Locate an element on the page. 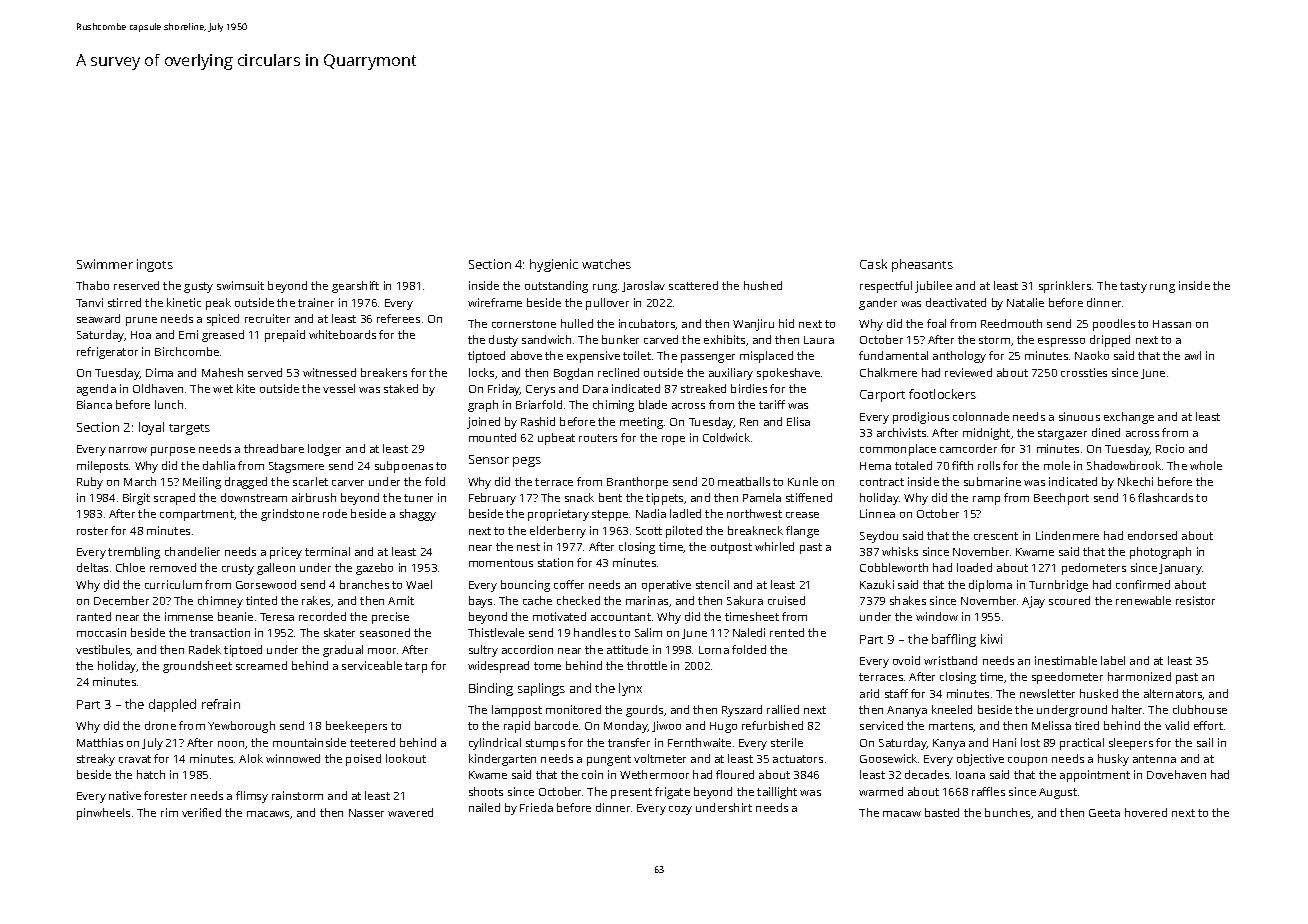  serviceable is located at coordinates (372, 665).
